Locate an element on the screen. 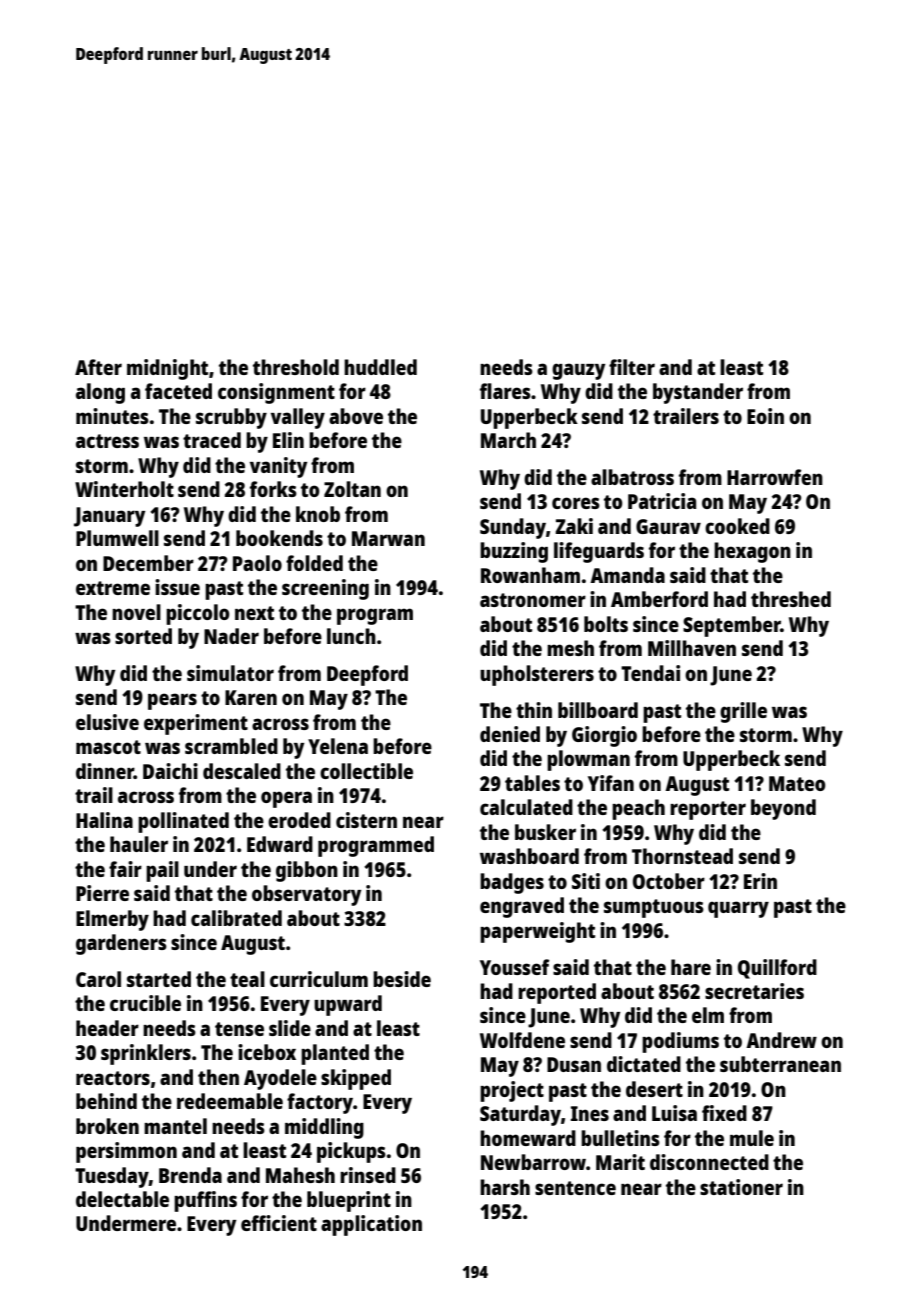 The height and width of the screenshot is (1314, 924). Quillford is located at coordinates (777, 969).
